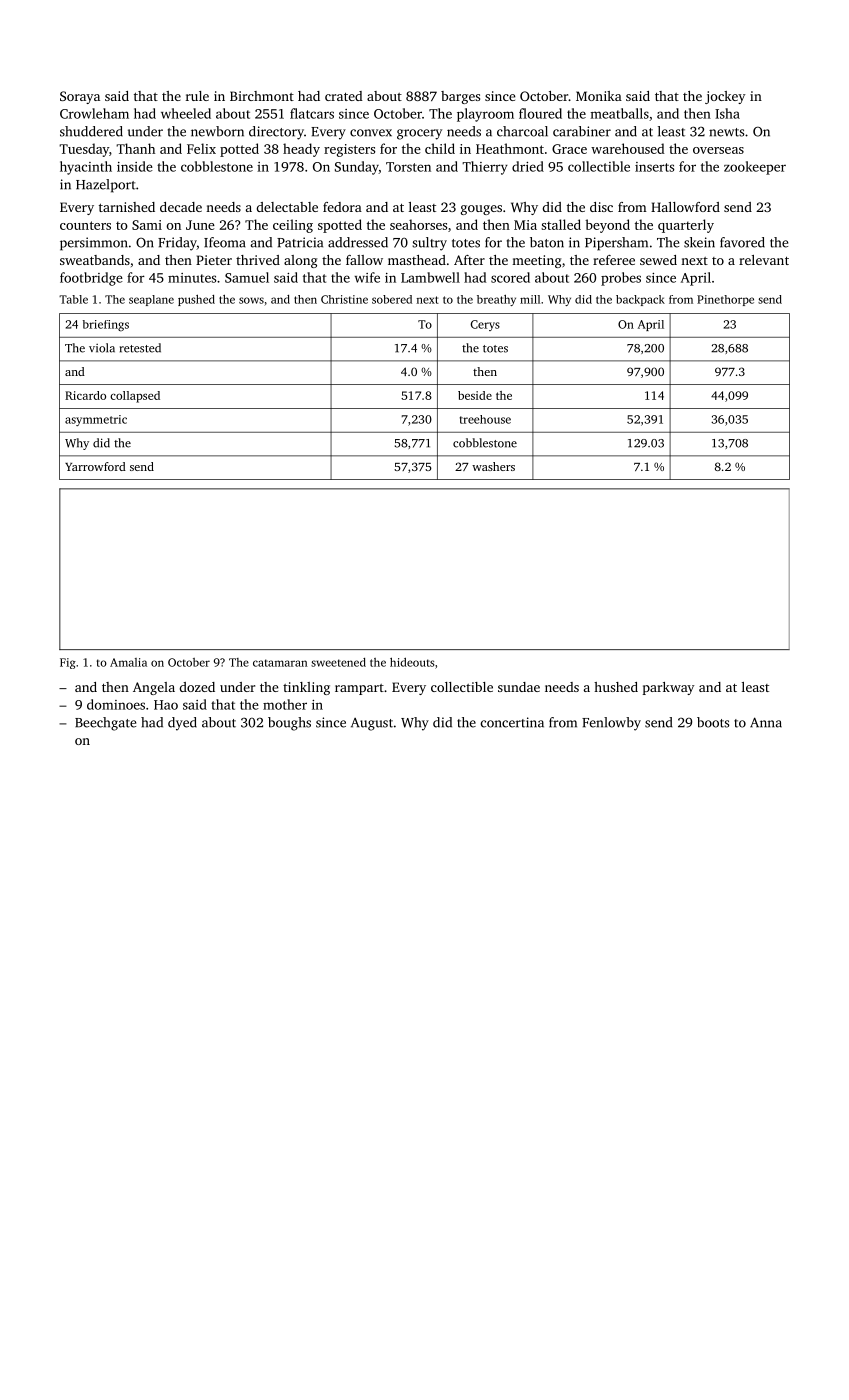  I want to click on Yarrowford, so click(95, 466).
